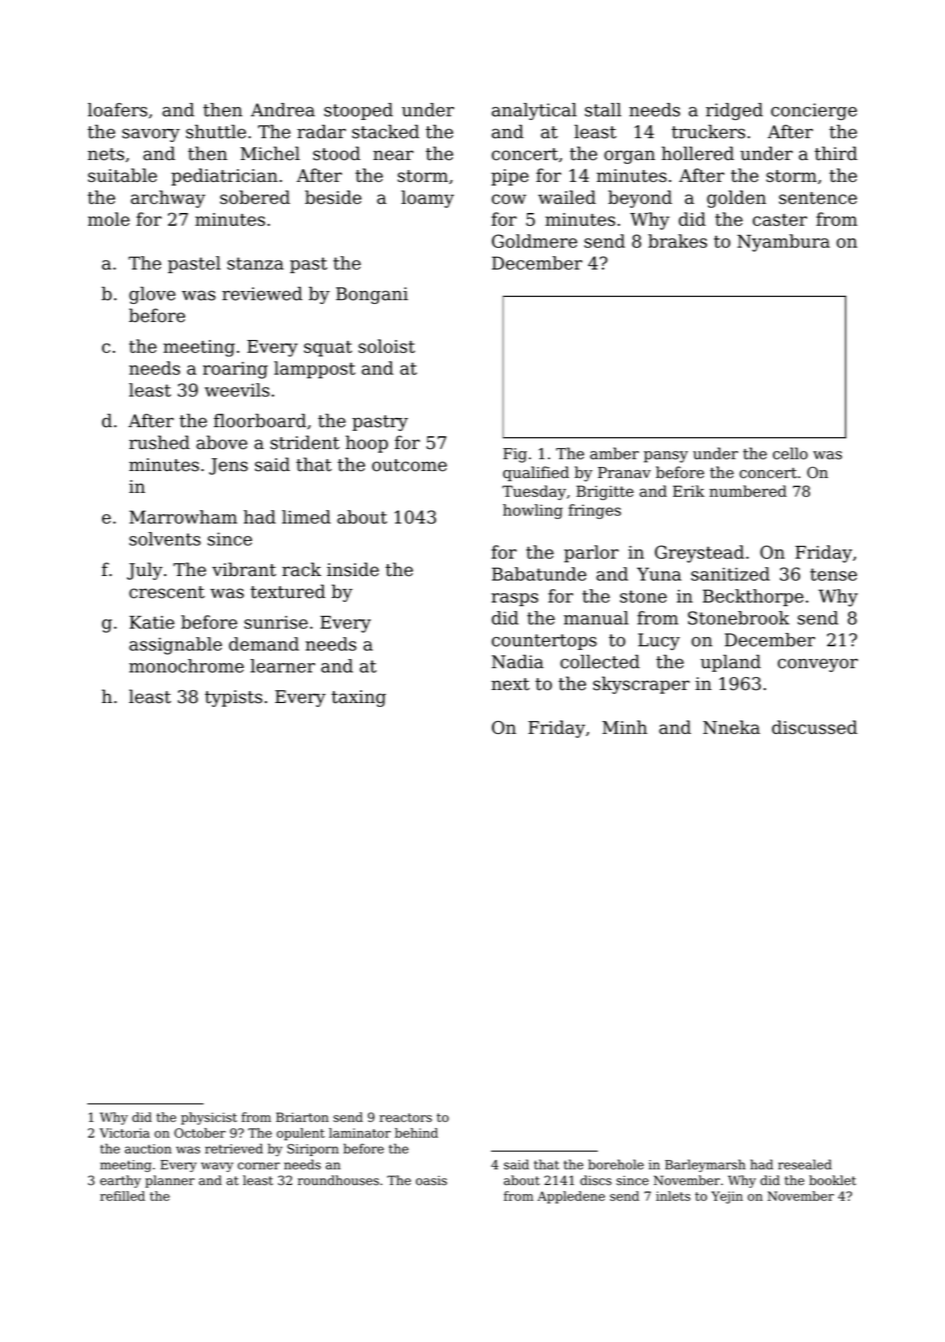 This page has width=945, height=1342. What do you see at coordinates (640, 199) in the page?
I see `beyond` at bounding box center [640, 199].
